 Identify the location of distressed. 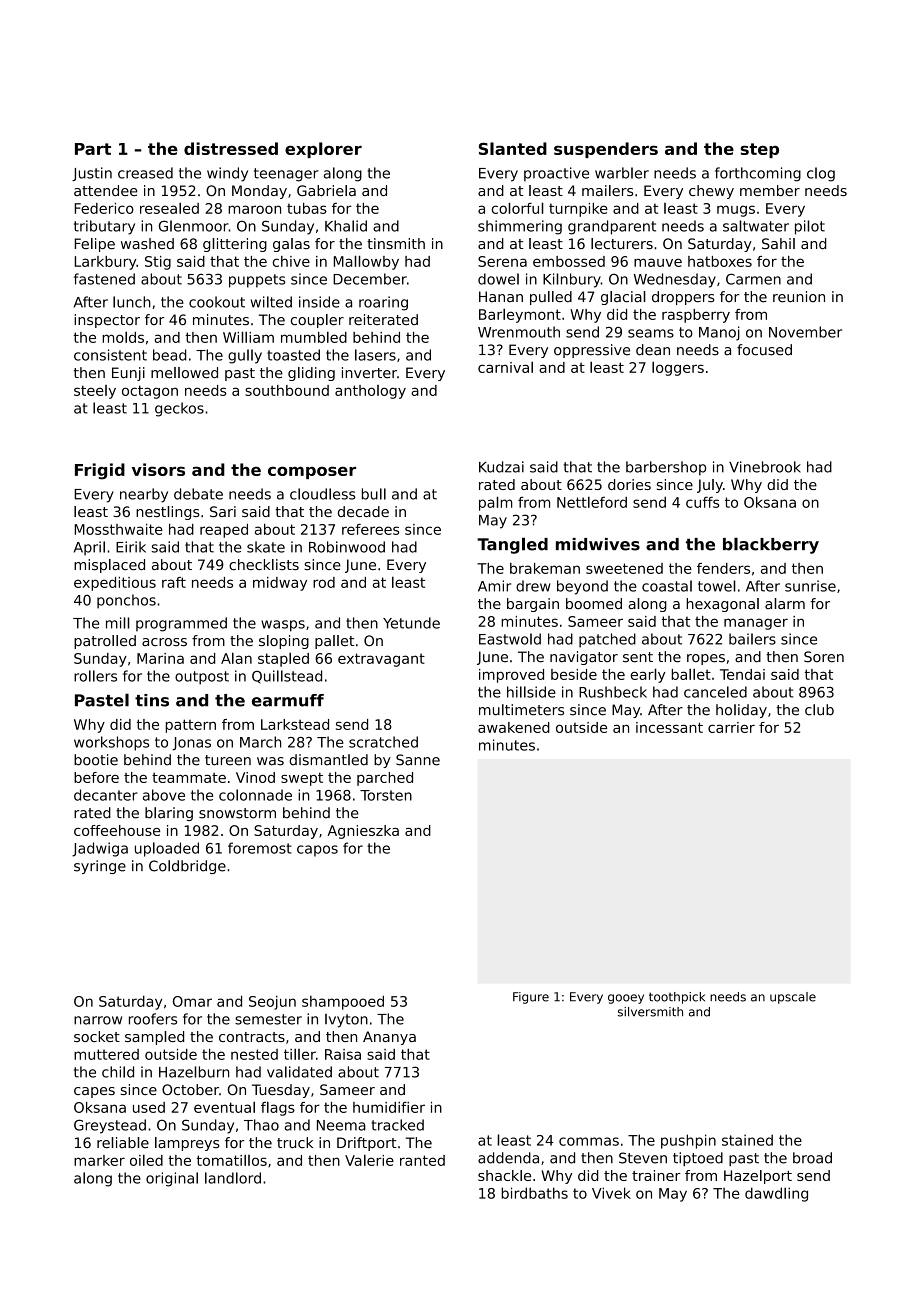
(231, 148).
